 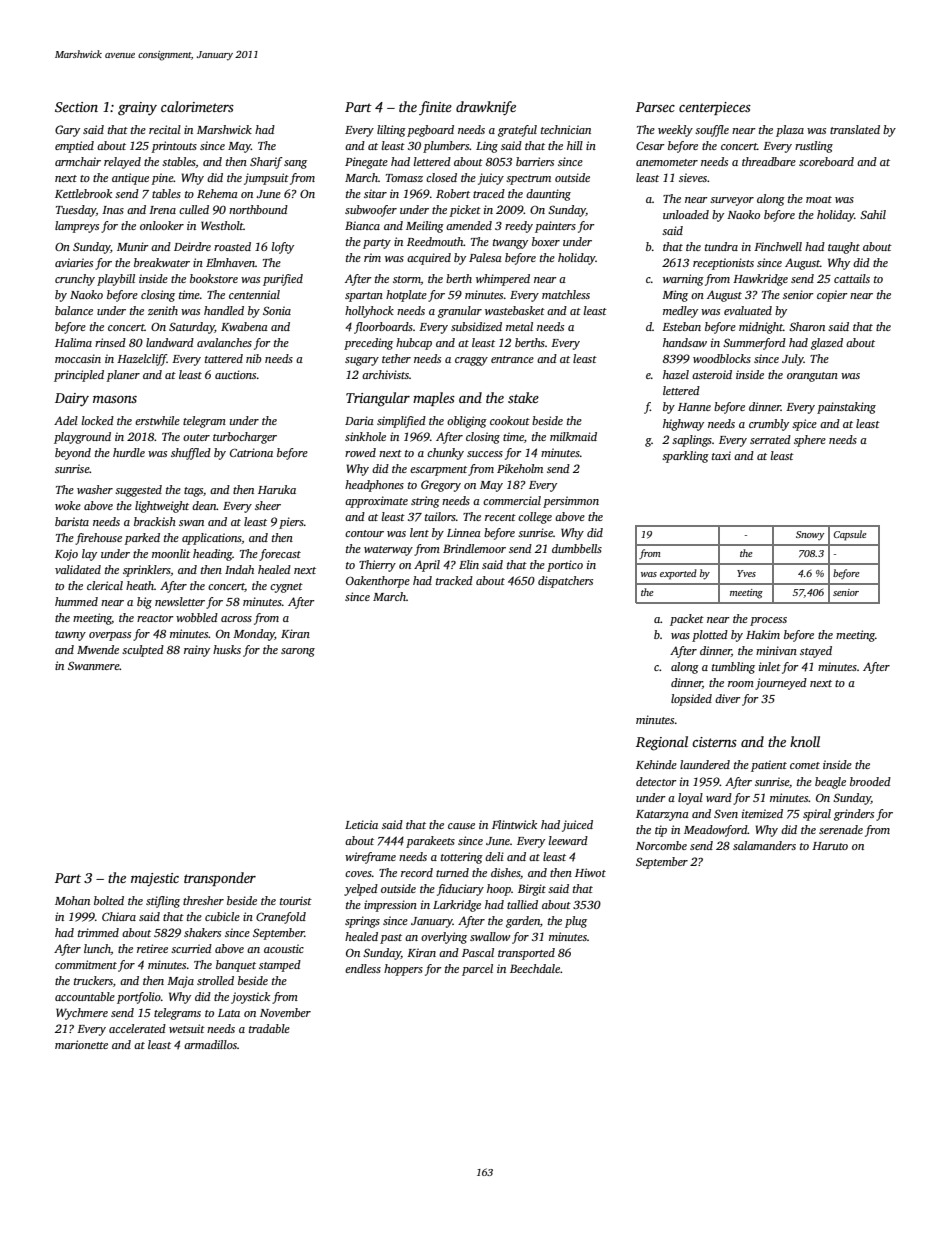 I want to click on Parsec, so click(x=655, y=107).
